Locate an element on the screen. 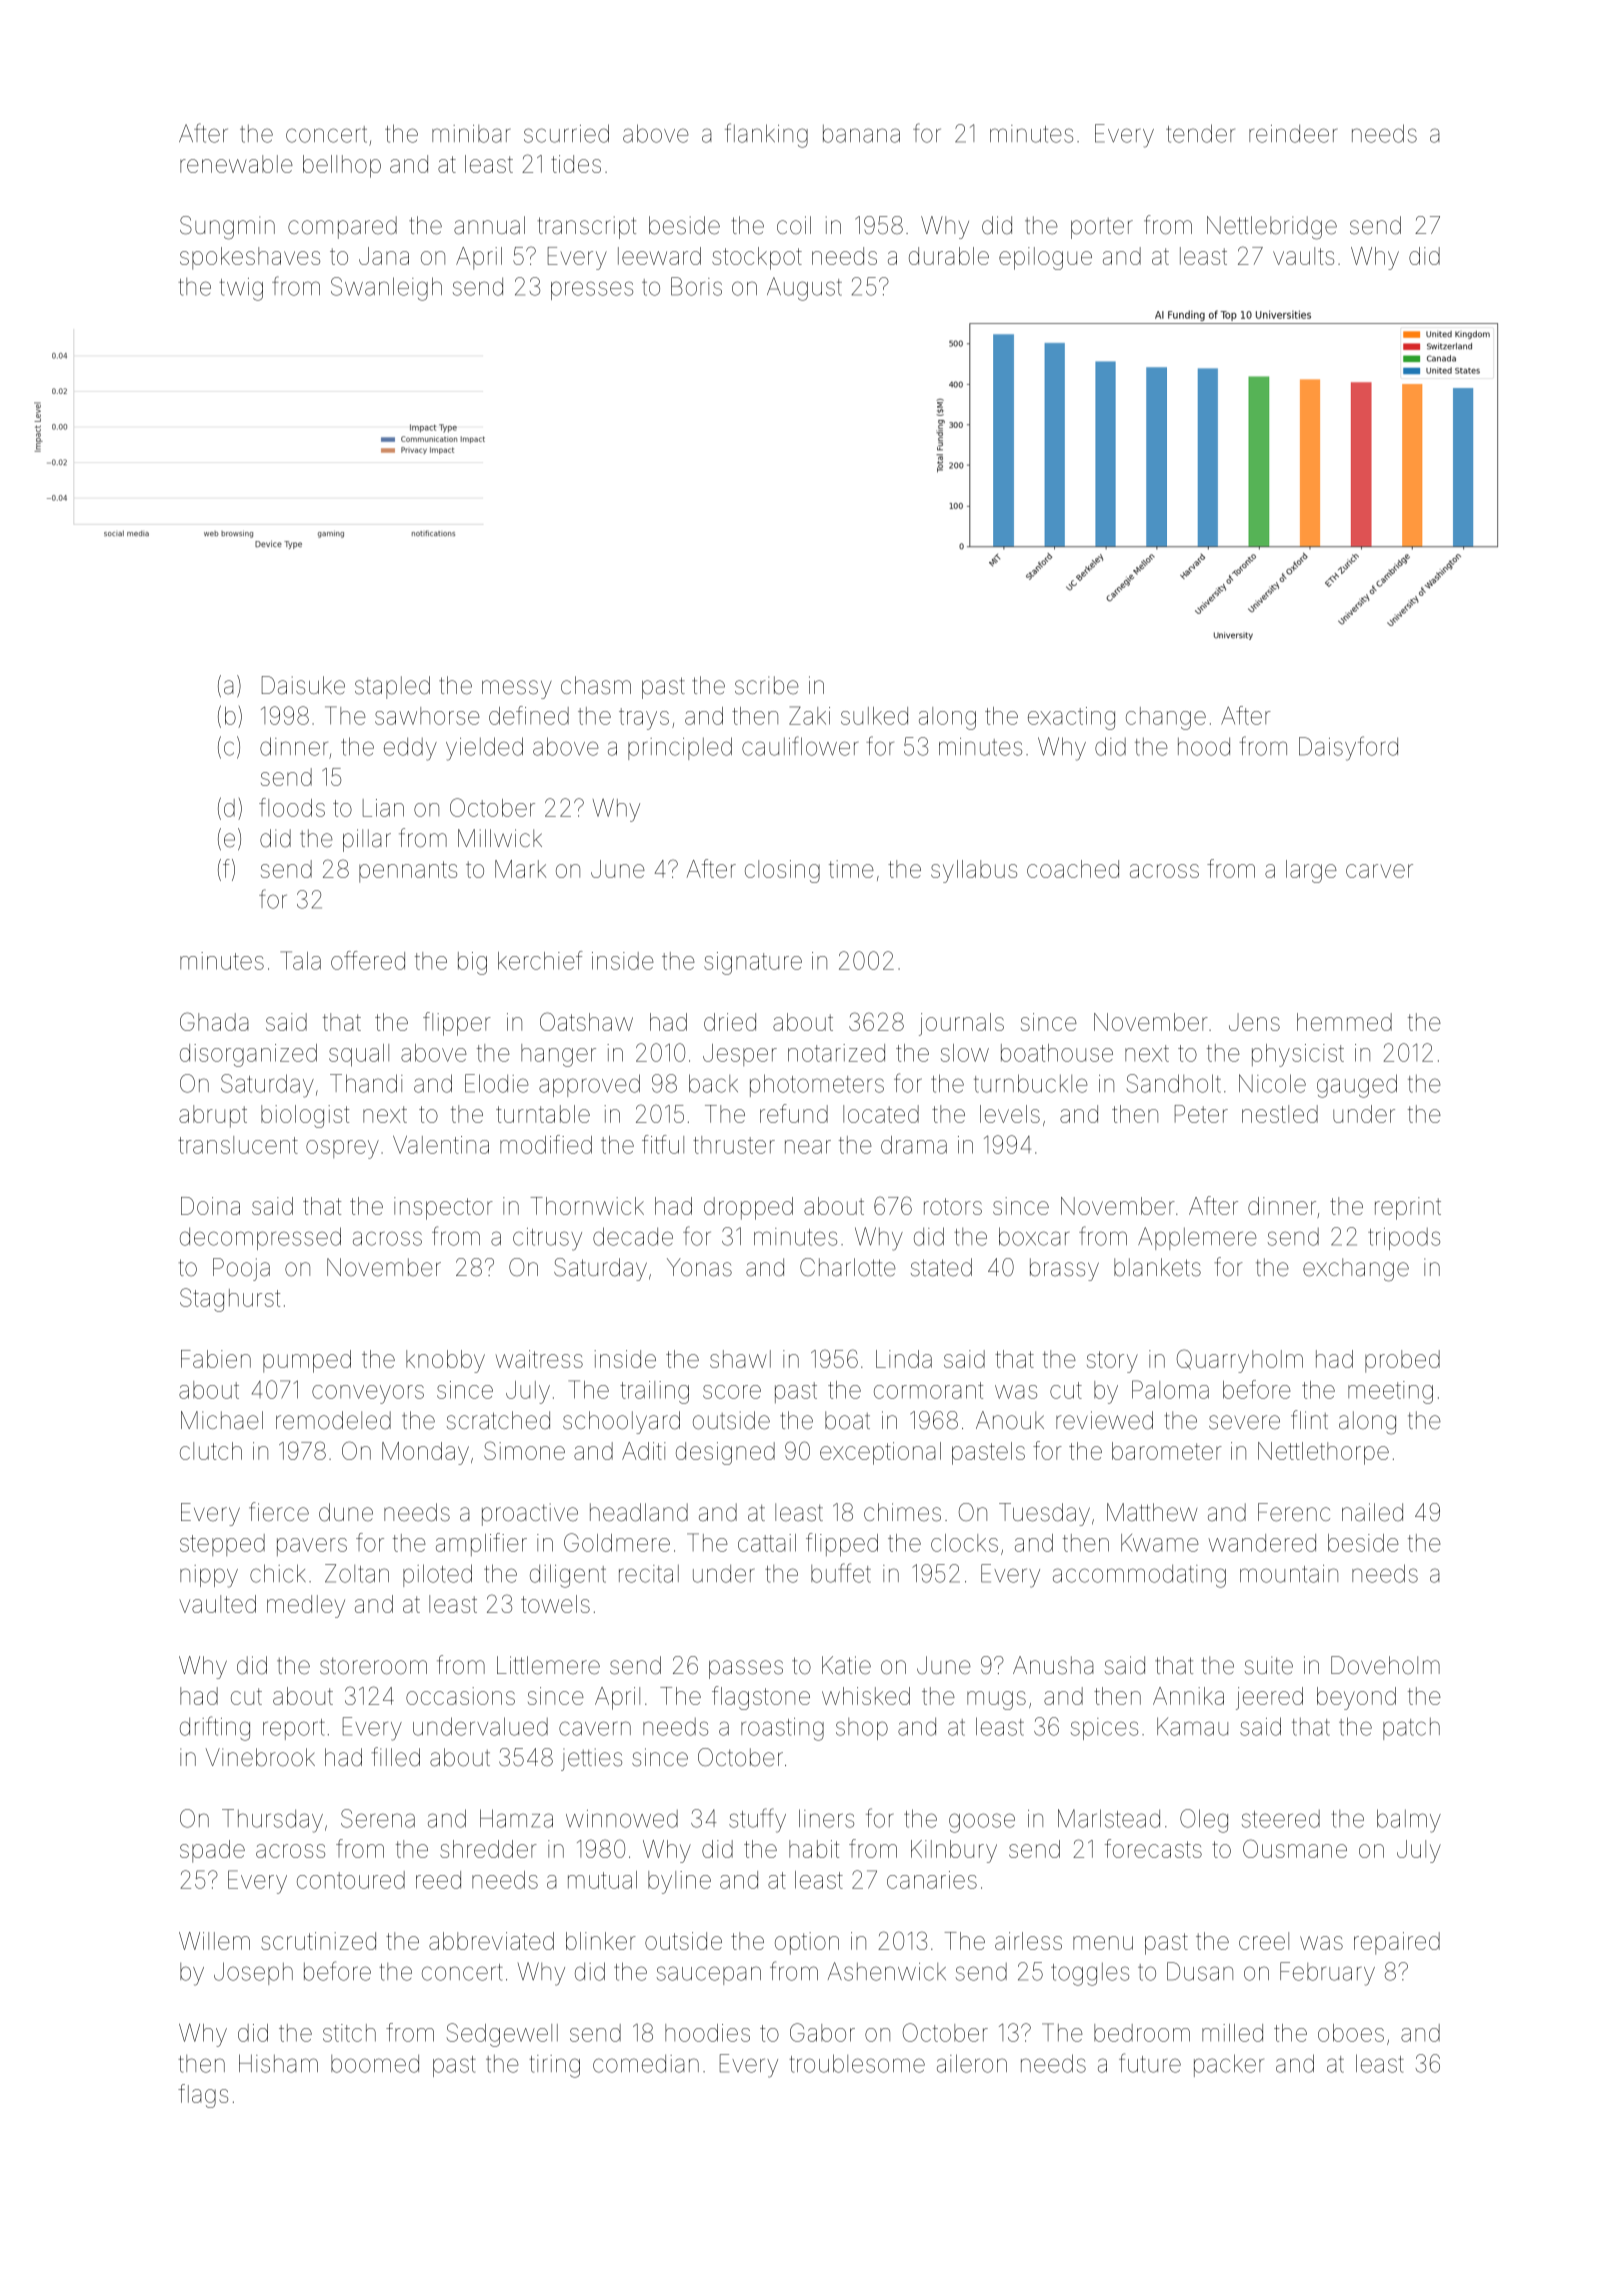 The image size is (1620, 2292). dropped is located at coordinates (748, 1208).
